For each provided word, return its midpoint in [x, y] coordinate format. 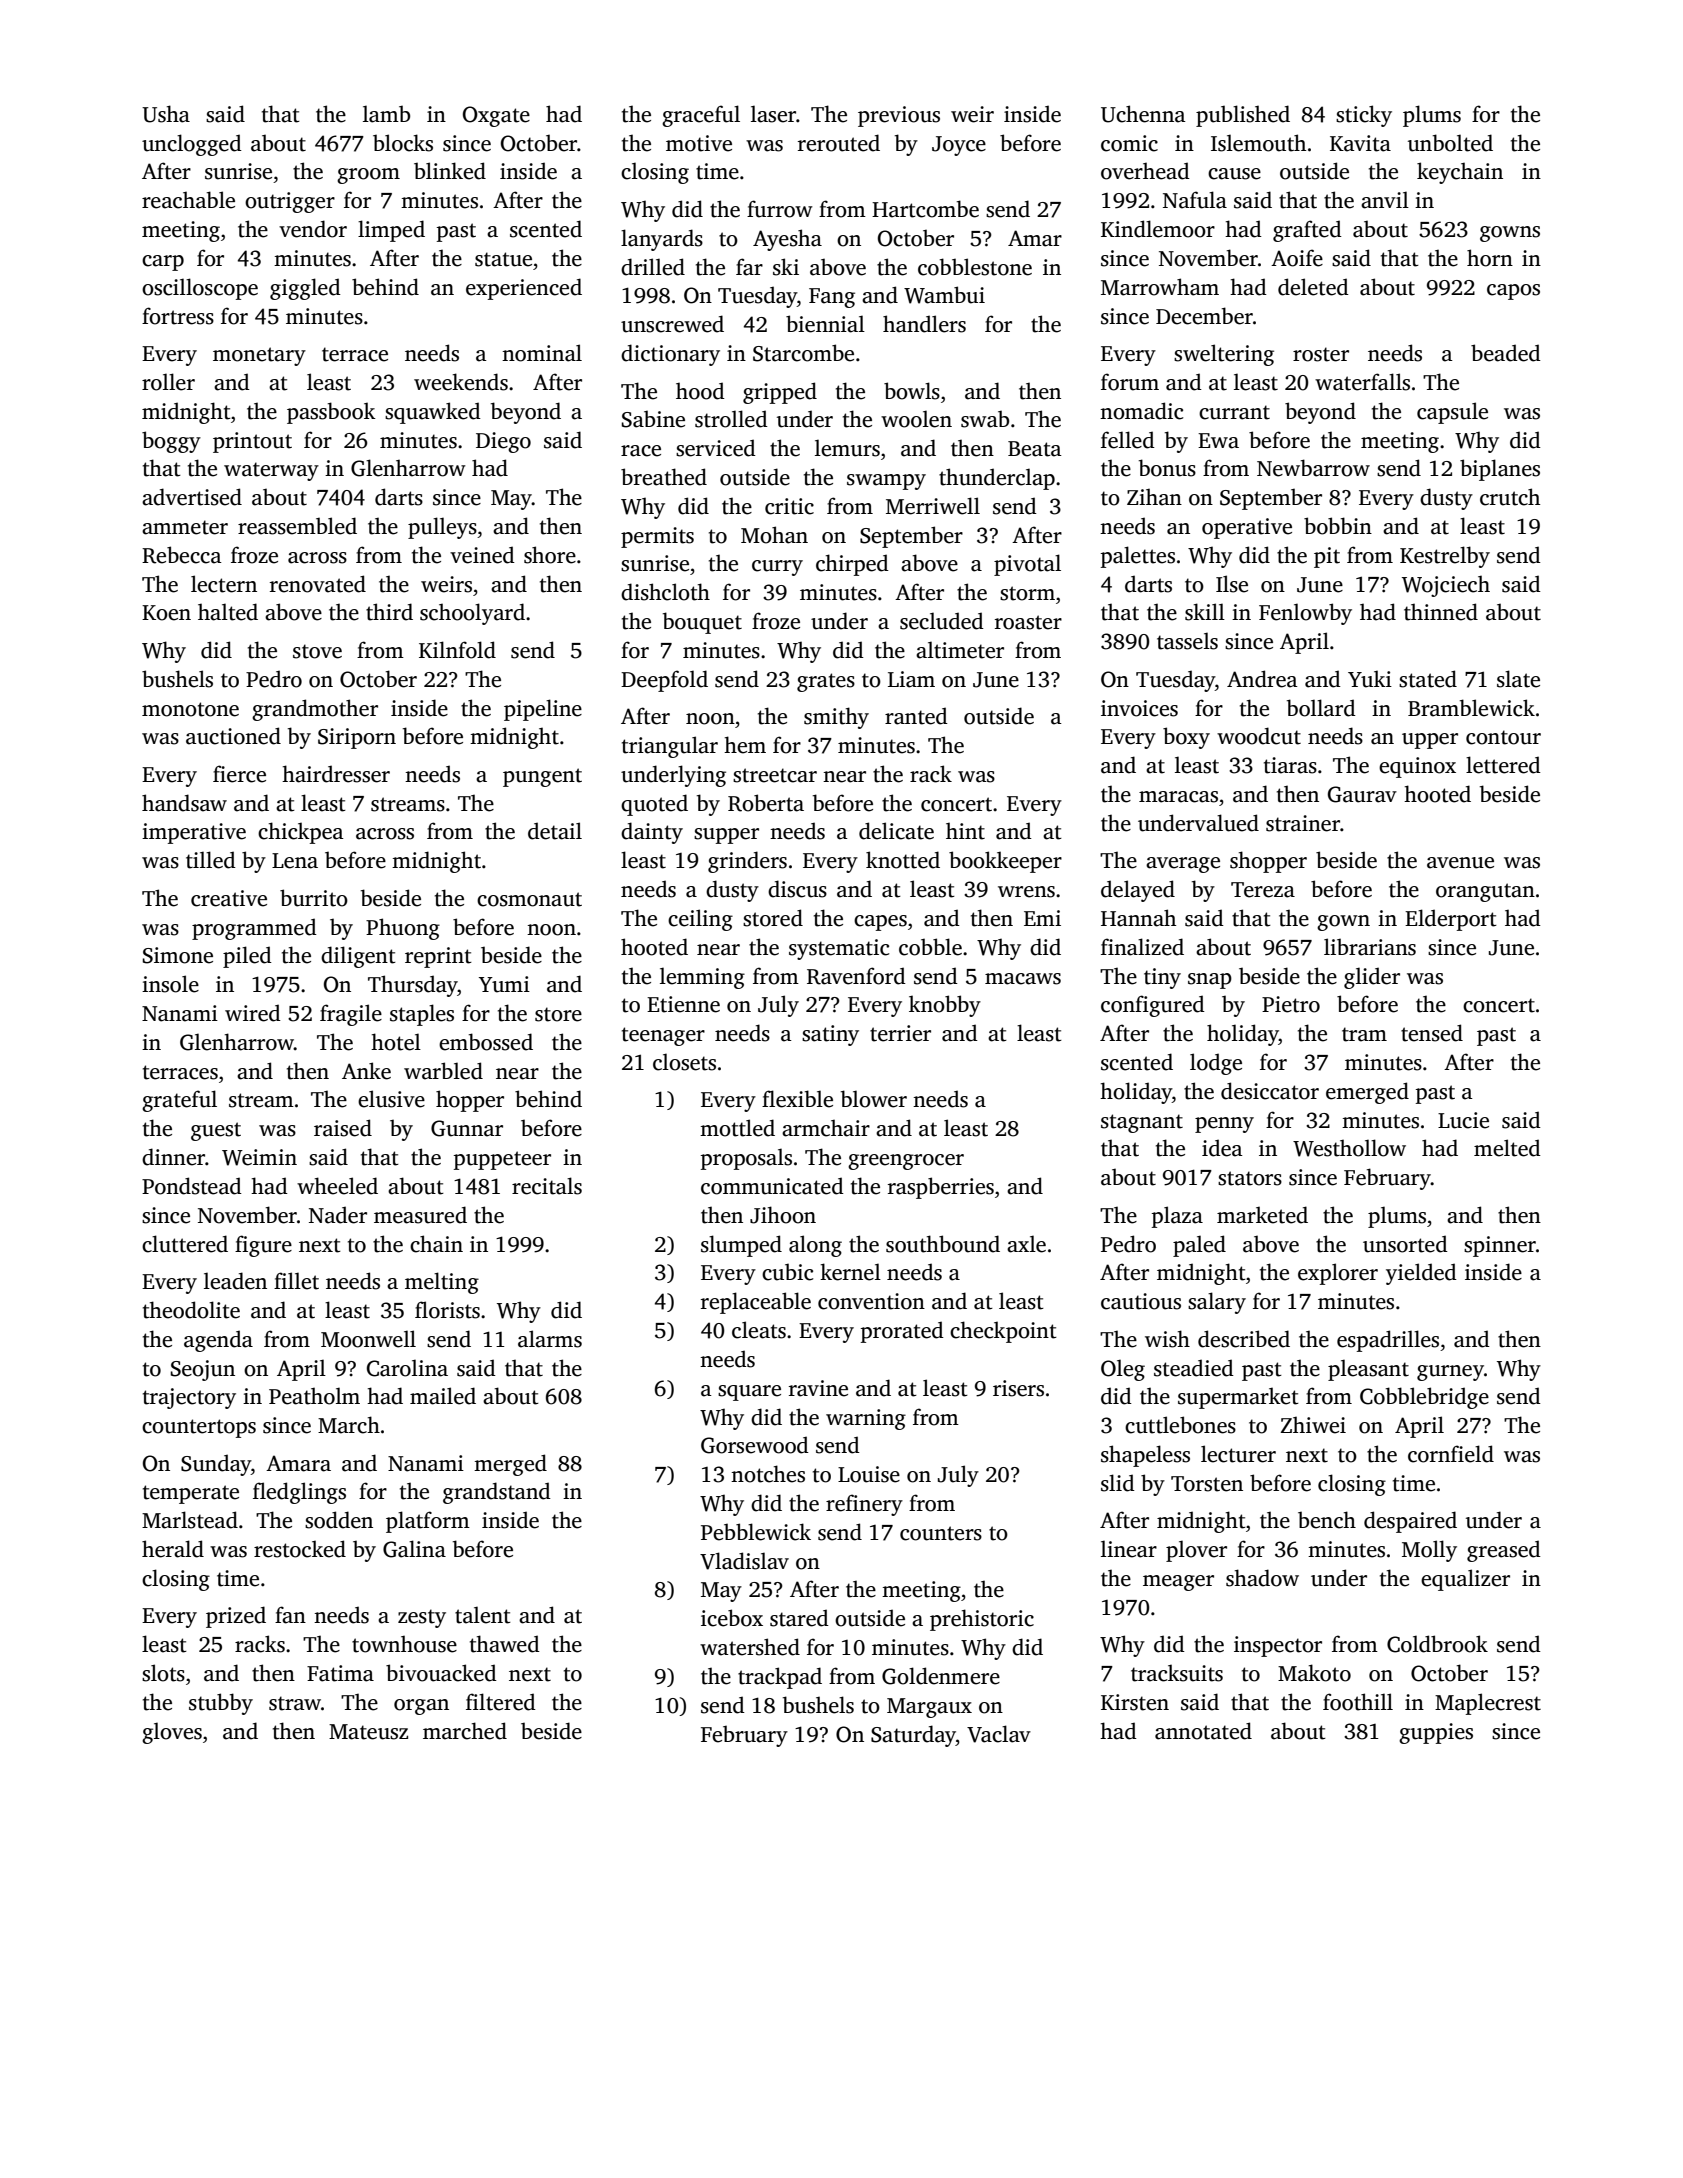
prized [236, 1617]
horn [1490, 258]
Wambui [944, 295]
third [389, 612]
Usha [166, 114]
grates [826, 682]
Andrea [1262, 679]
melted [1507, 1148]
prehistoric [982, 1620]
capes [880, 923]
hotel [396, 1042]
